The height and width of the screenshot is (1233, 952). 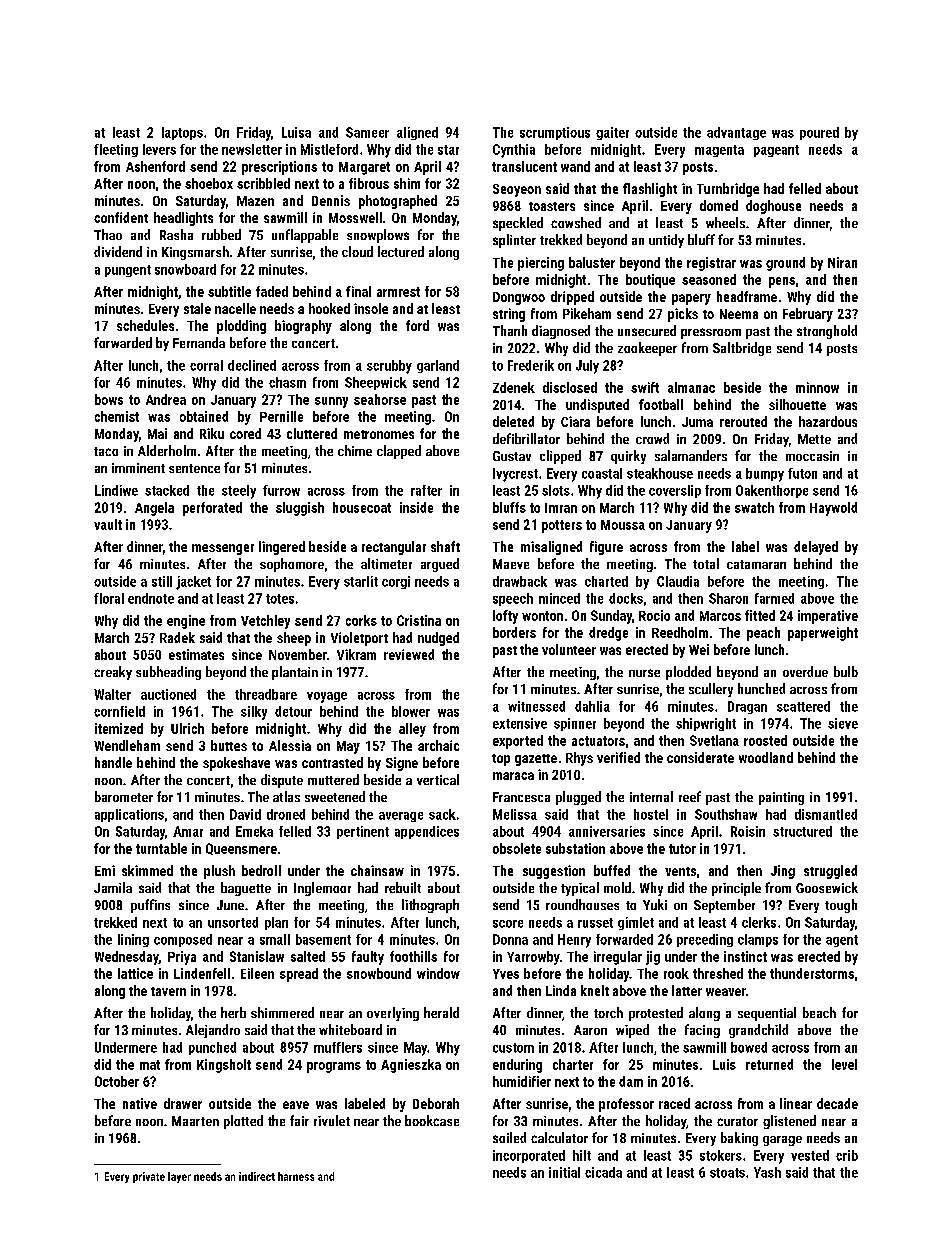 I want to click on private, so click(x=149, y=1177).
